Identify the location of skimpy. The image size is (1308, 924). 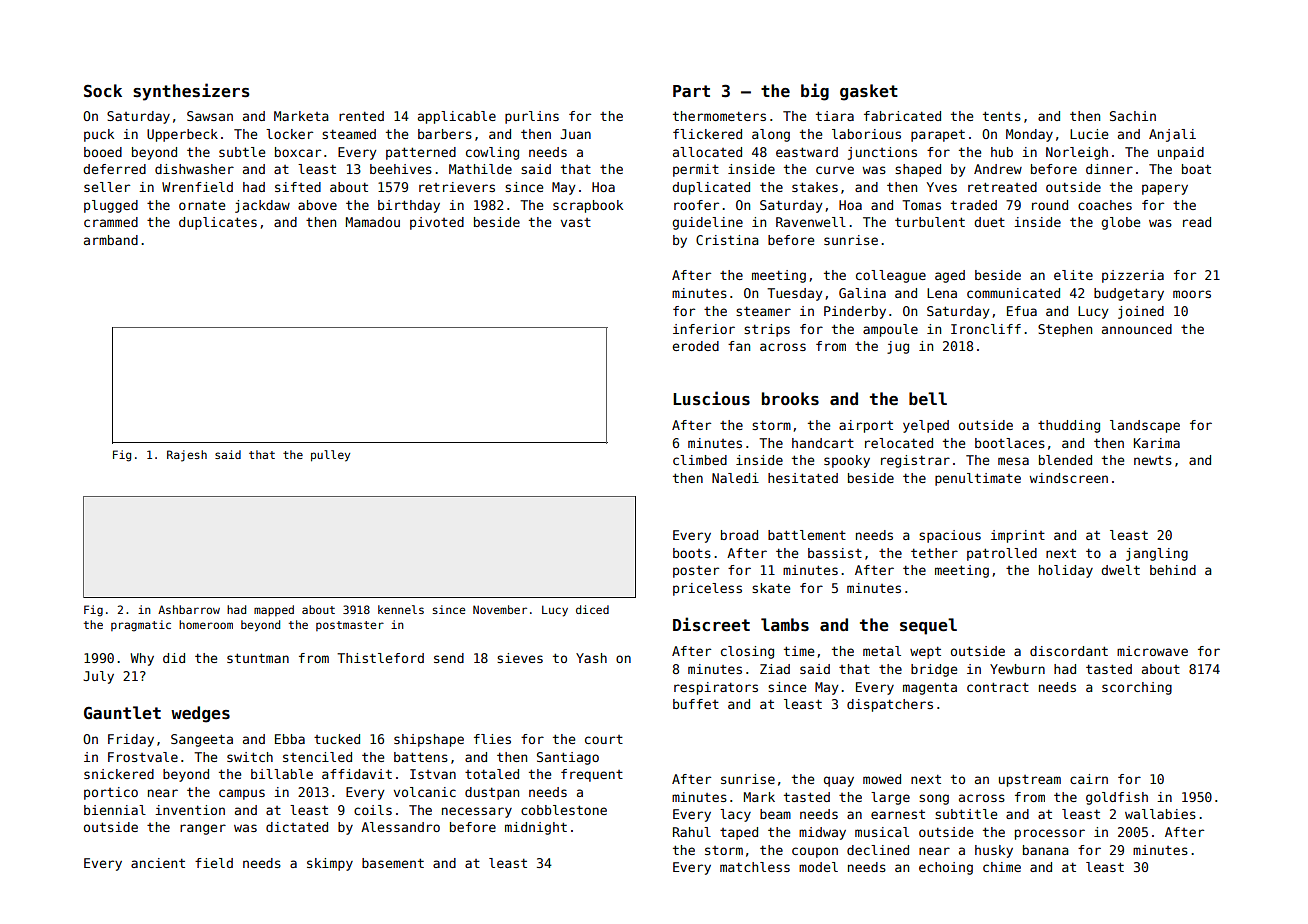
(330, 864).
